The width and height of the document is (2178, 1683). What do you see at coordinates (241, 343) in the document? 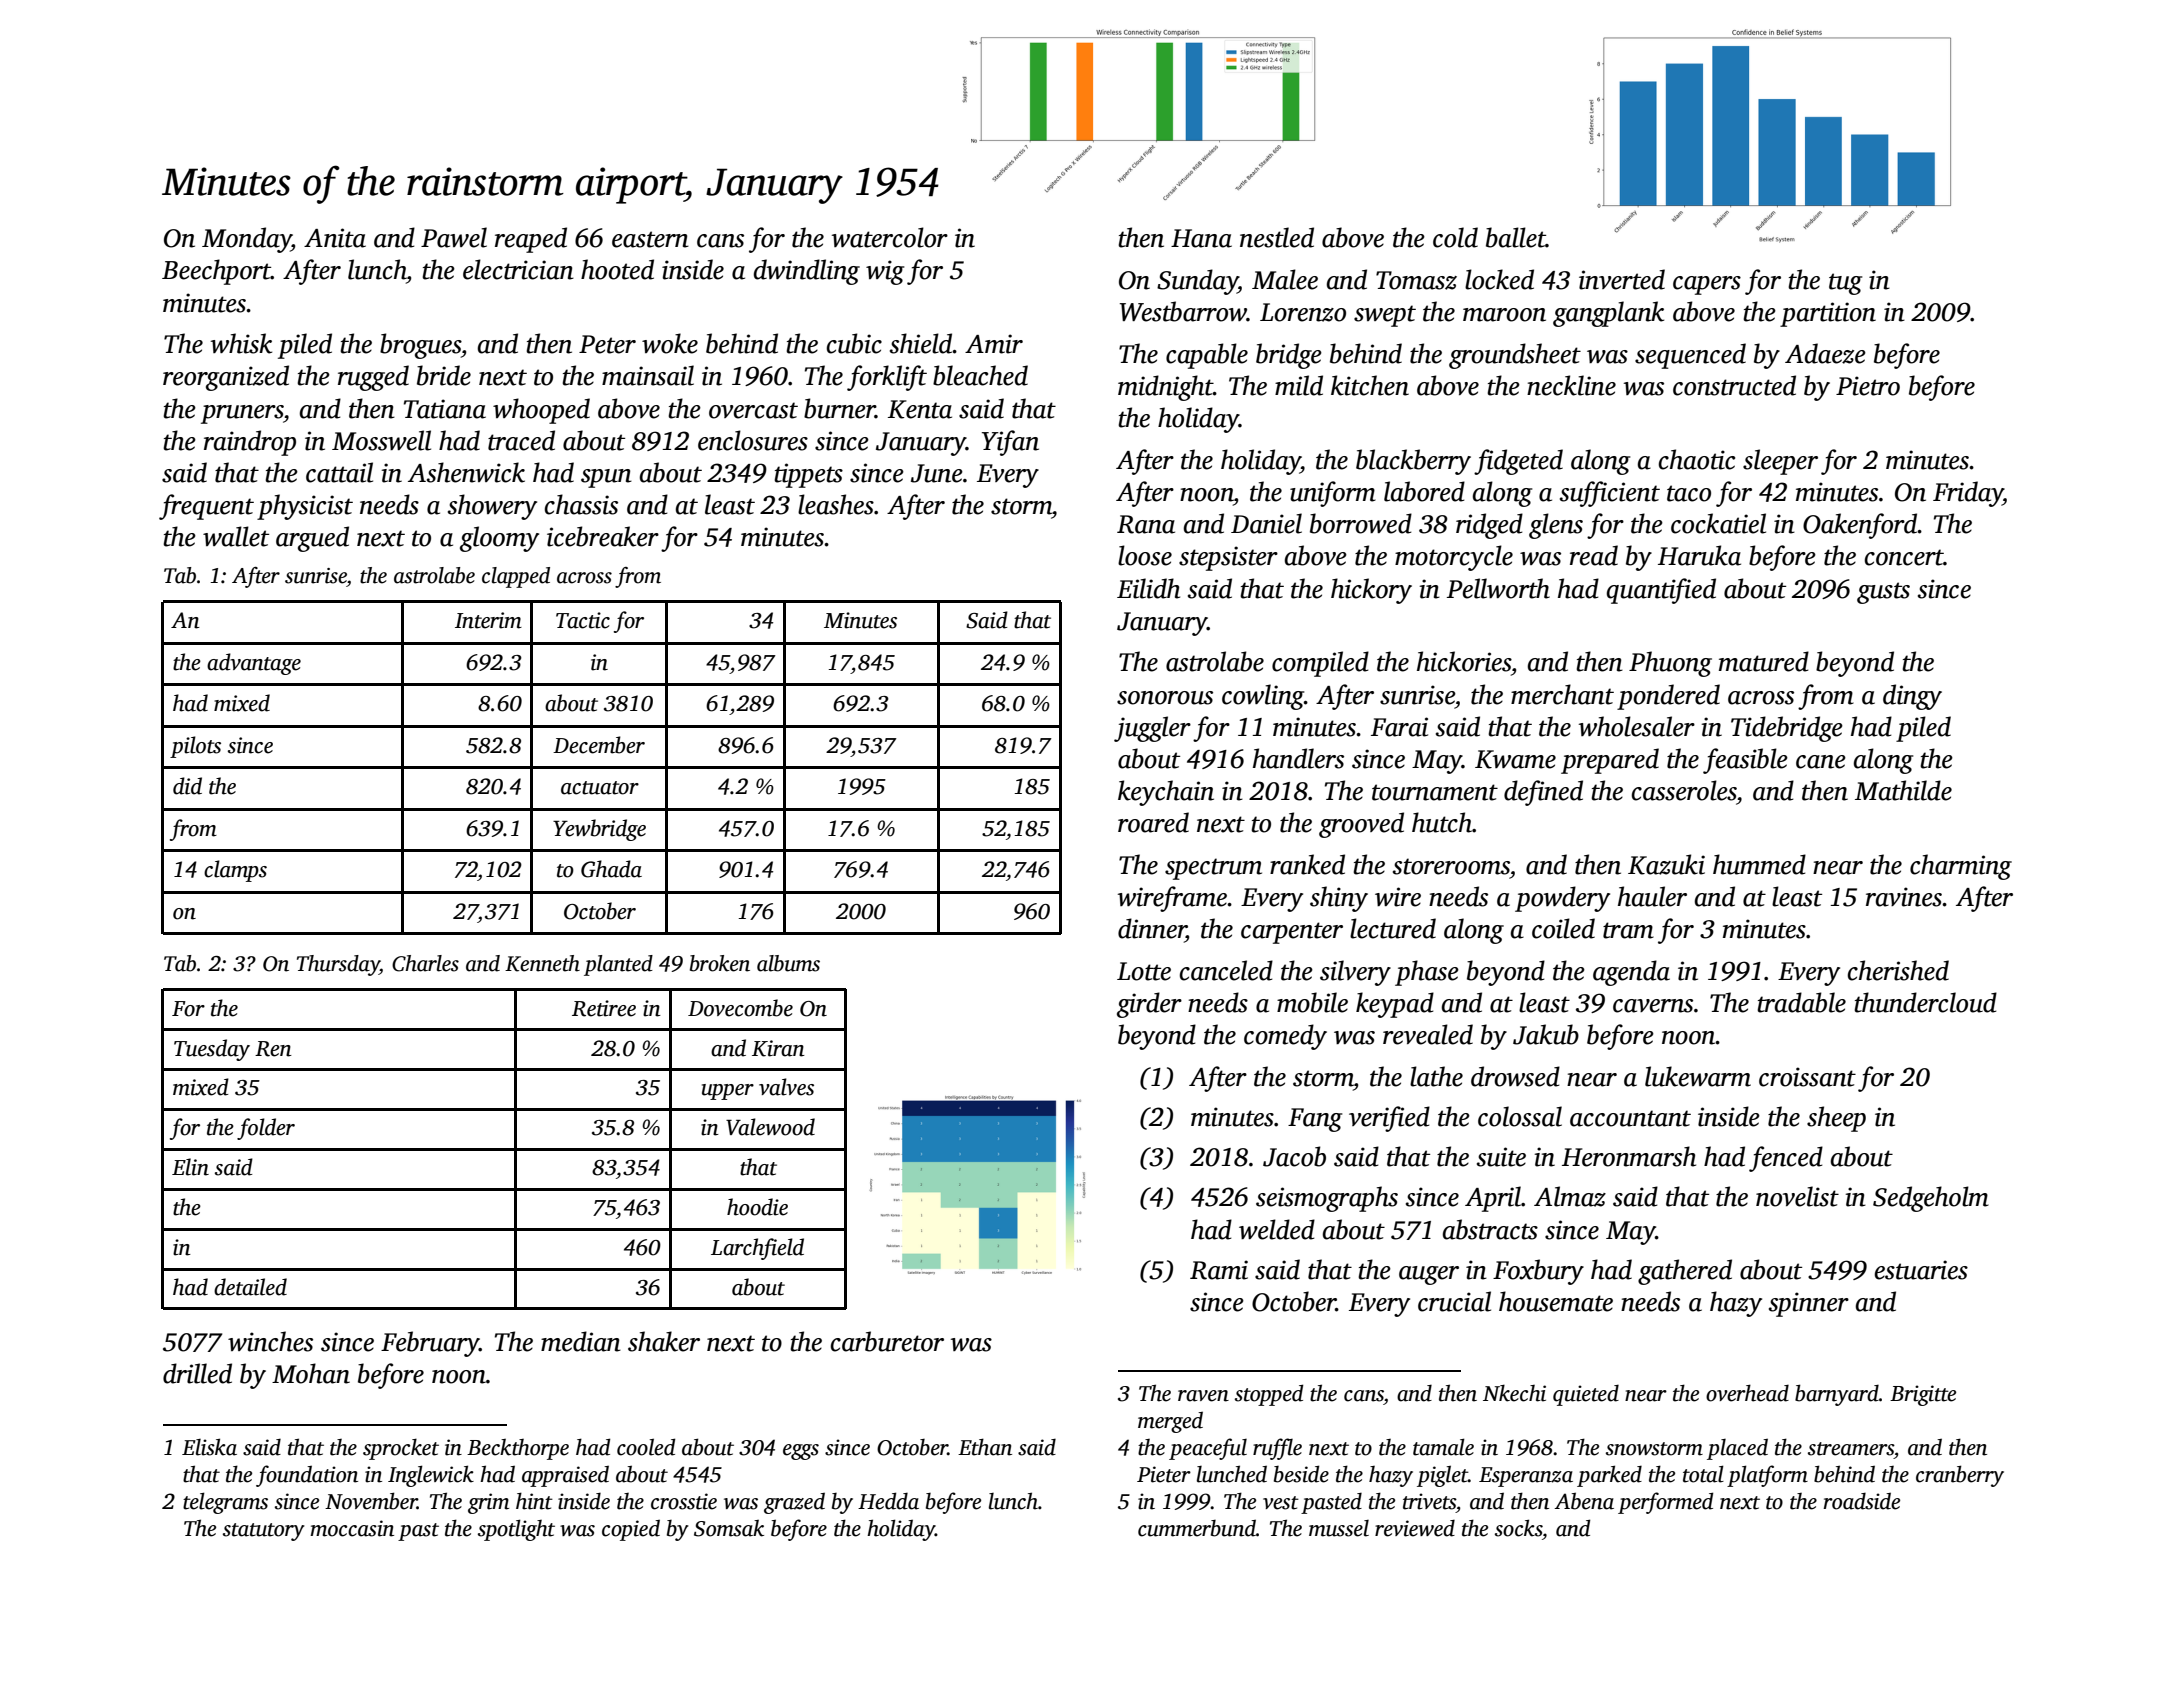
I see `whisk` at bounding box center [241, 343].
